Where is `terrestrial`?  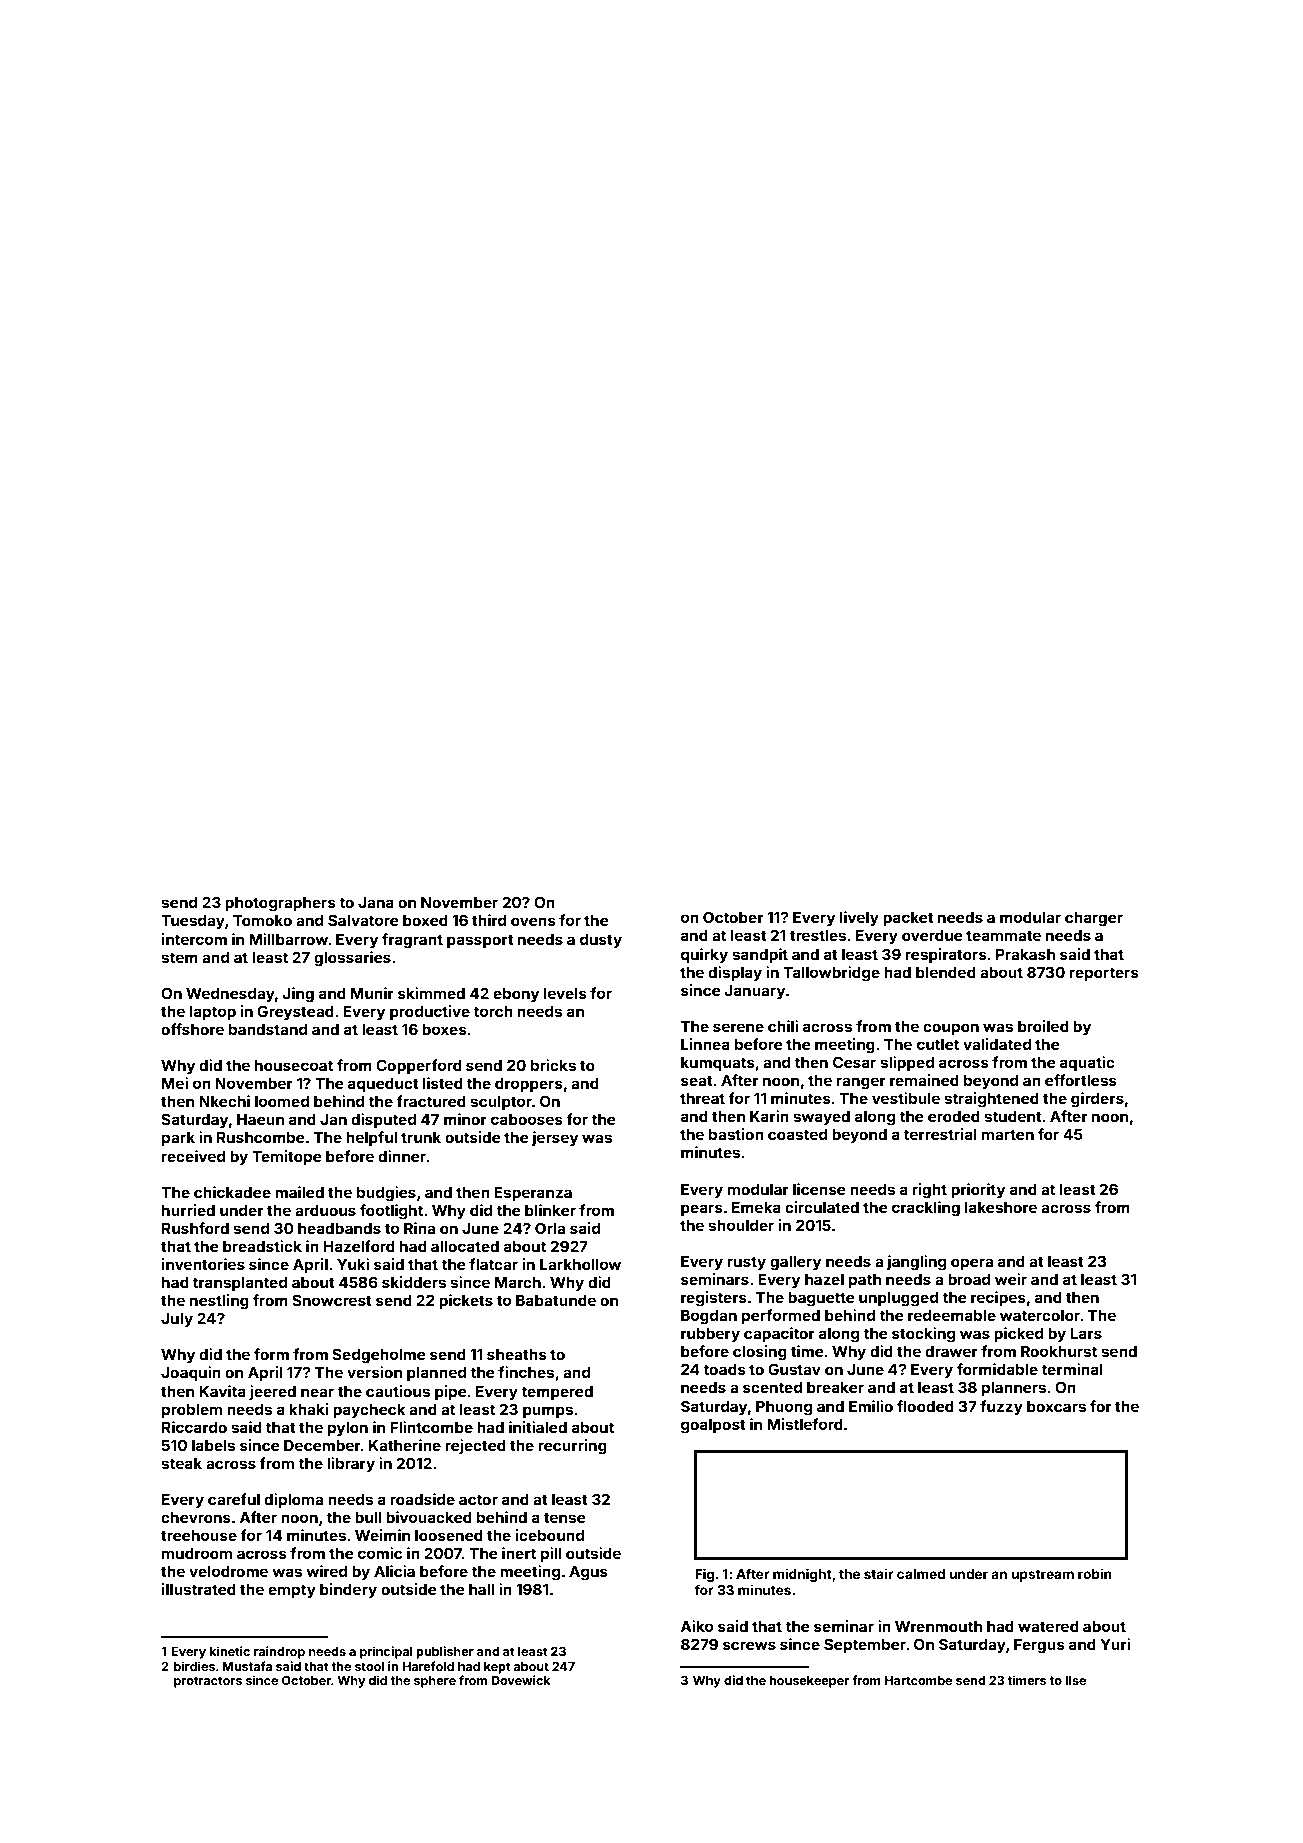
terrestrial is located at coordinates (940, 1134).
